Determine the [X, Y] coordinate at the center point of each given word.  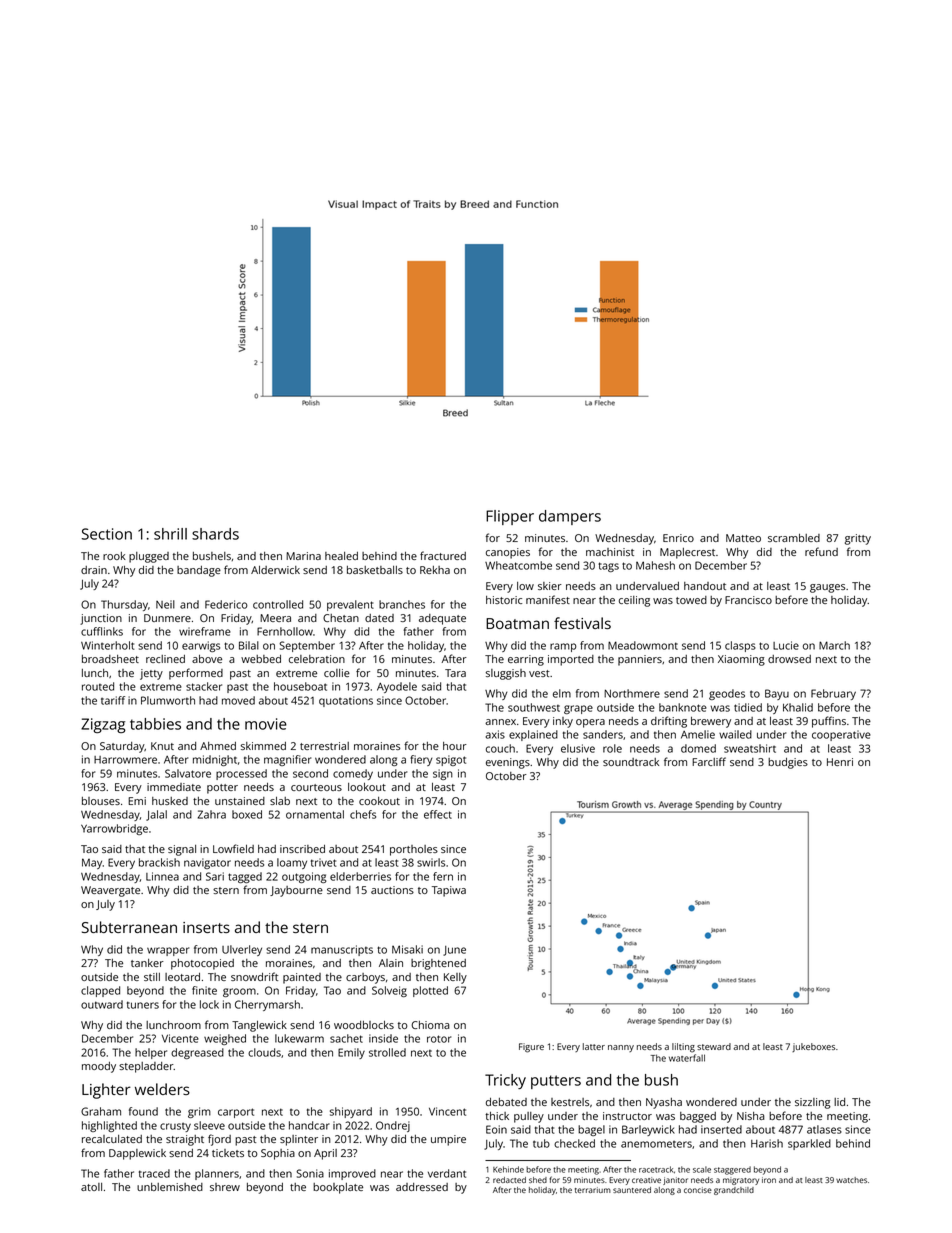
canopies [508, 553]
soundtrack [631, 762]
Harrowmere [125, 760]
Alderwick [275, 570]
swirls [431, 862]
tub [541, 1143]
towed [691, 600]
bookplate [338, 1188]
